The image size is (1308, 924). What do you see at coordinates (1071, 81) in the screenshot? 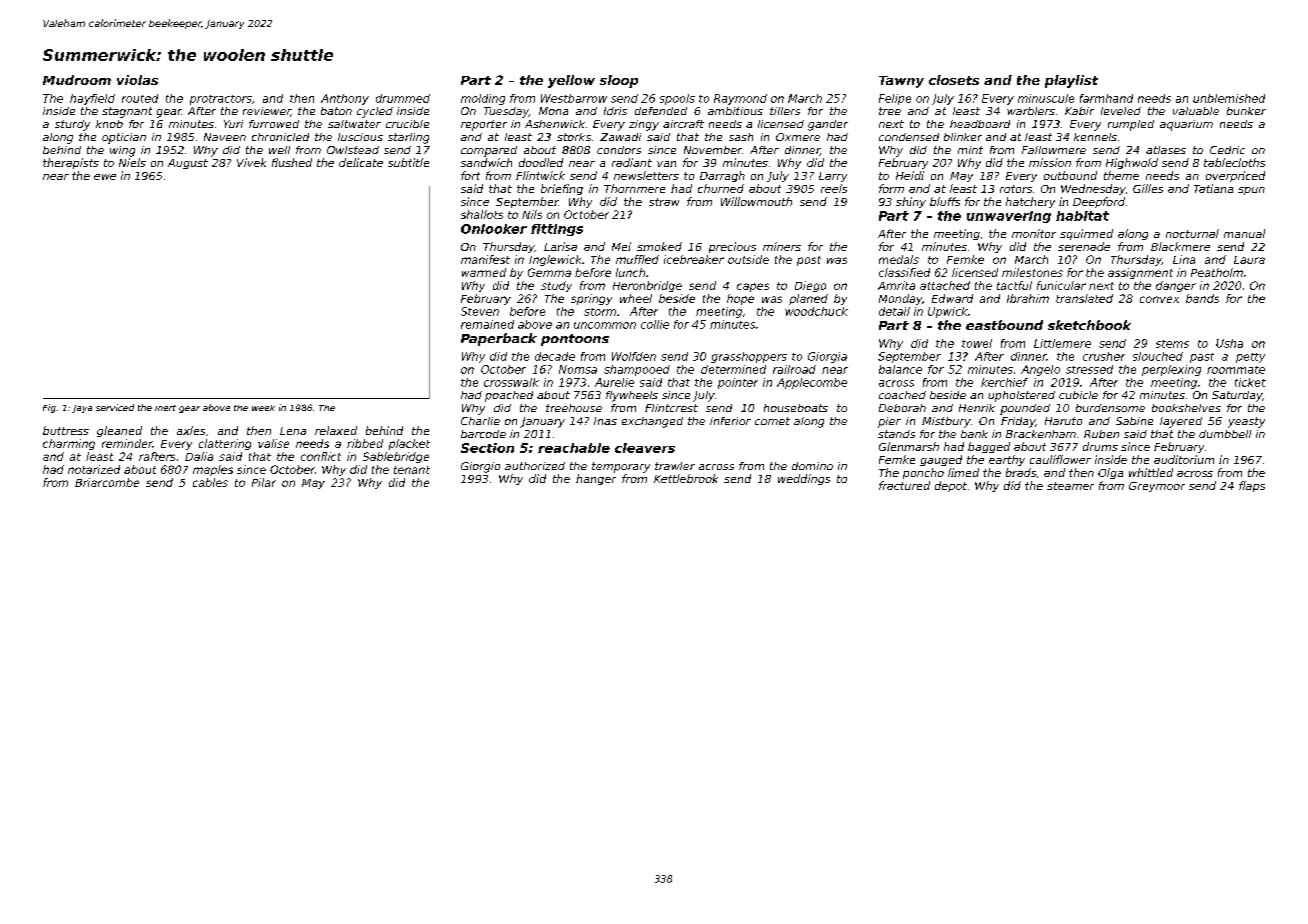
I see `playlist` at bounding box center [1071, 81].
